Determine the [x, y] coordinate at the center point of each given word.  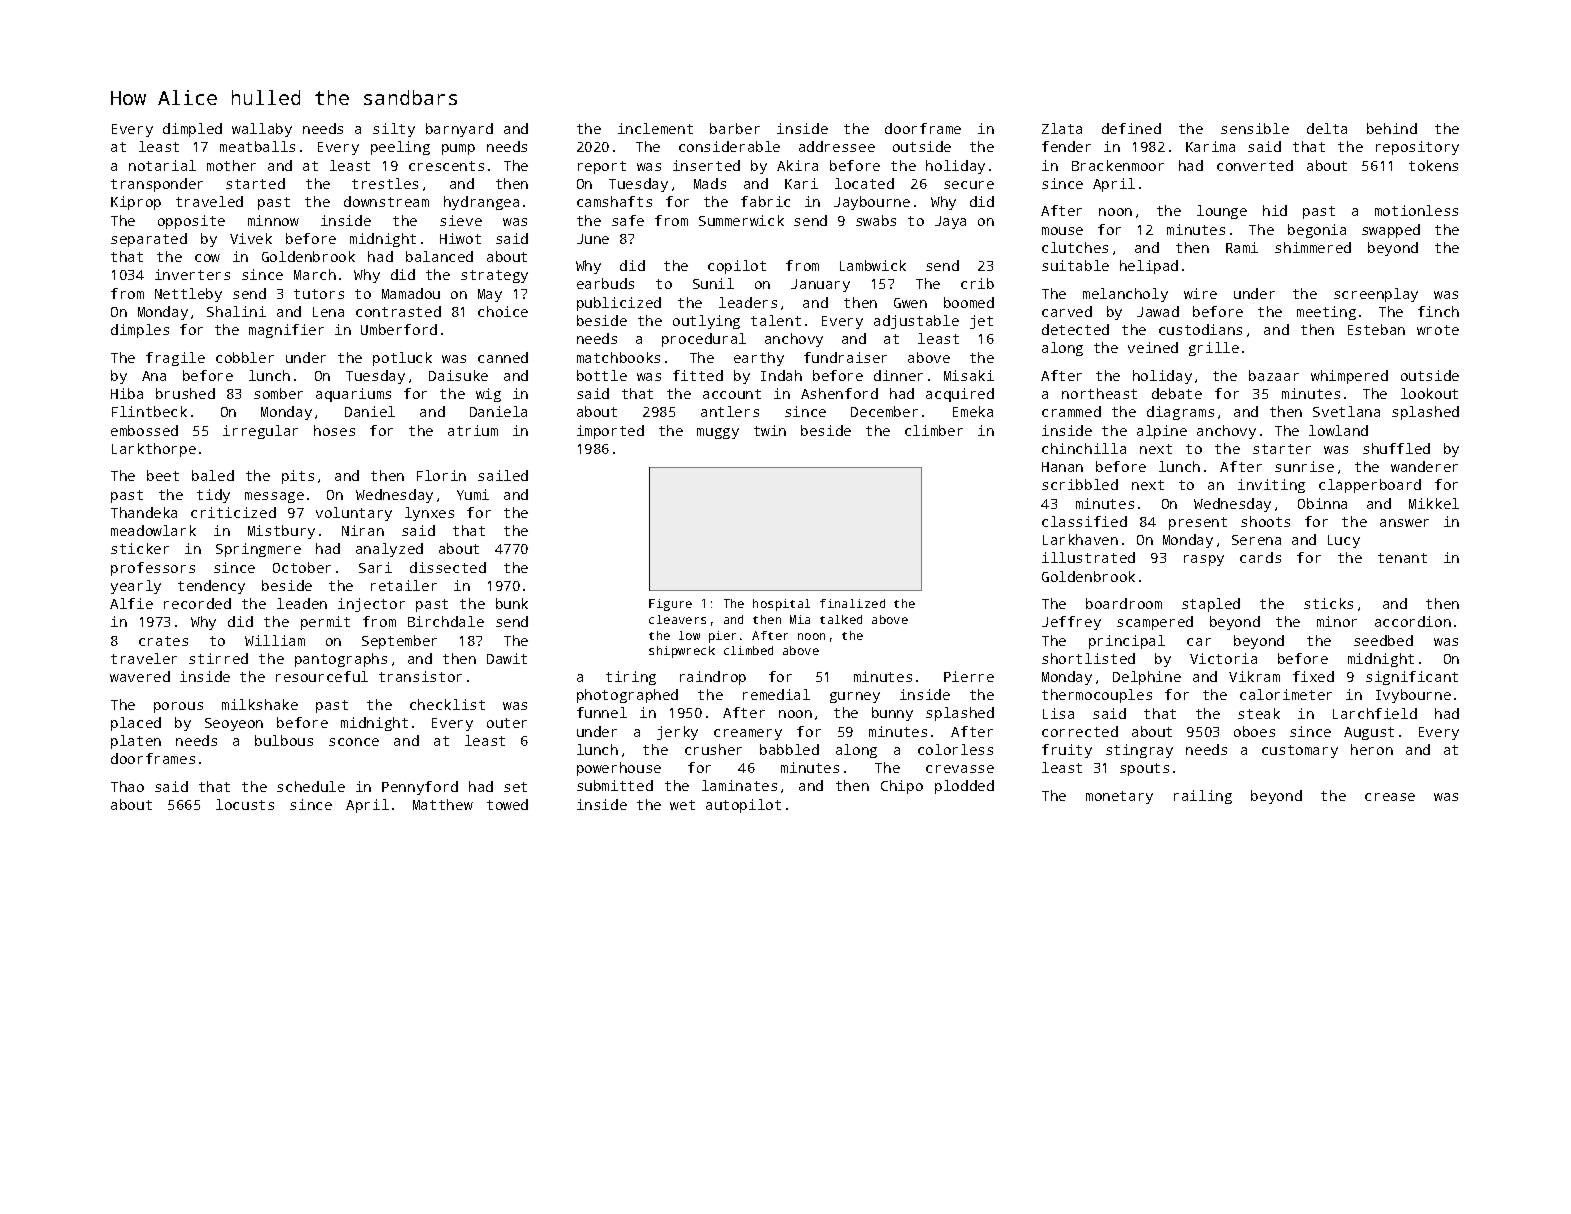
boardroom [1124, 603]
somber [278, 393]
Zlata [1062, 128]
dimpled [192, 130]
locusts [245, 804]
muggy [718, 433]
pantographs [341, 660]
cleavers [677, 619]
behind [1392, 128]
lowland [1338, 430]
